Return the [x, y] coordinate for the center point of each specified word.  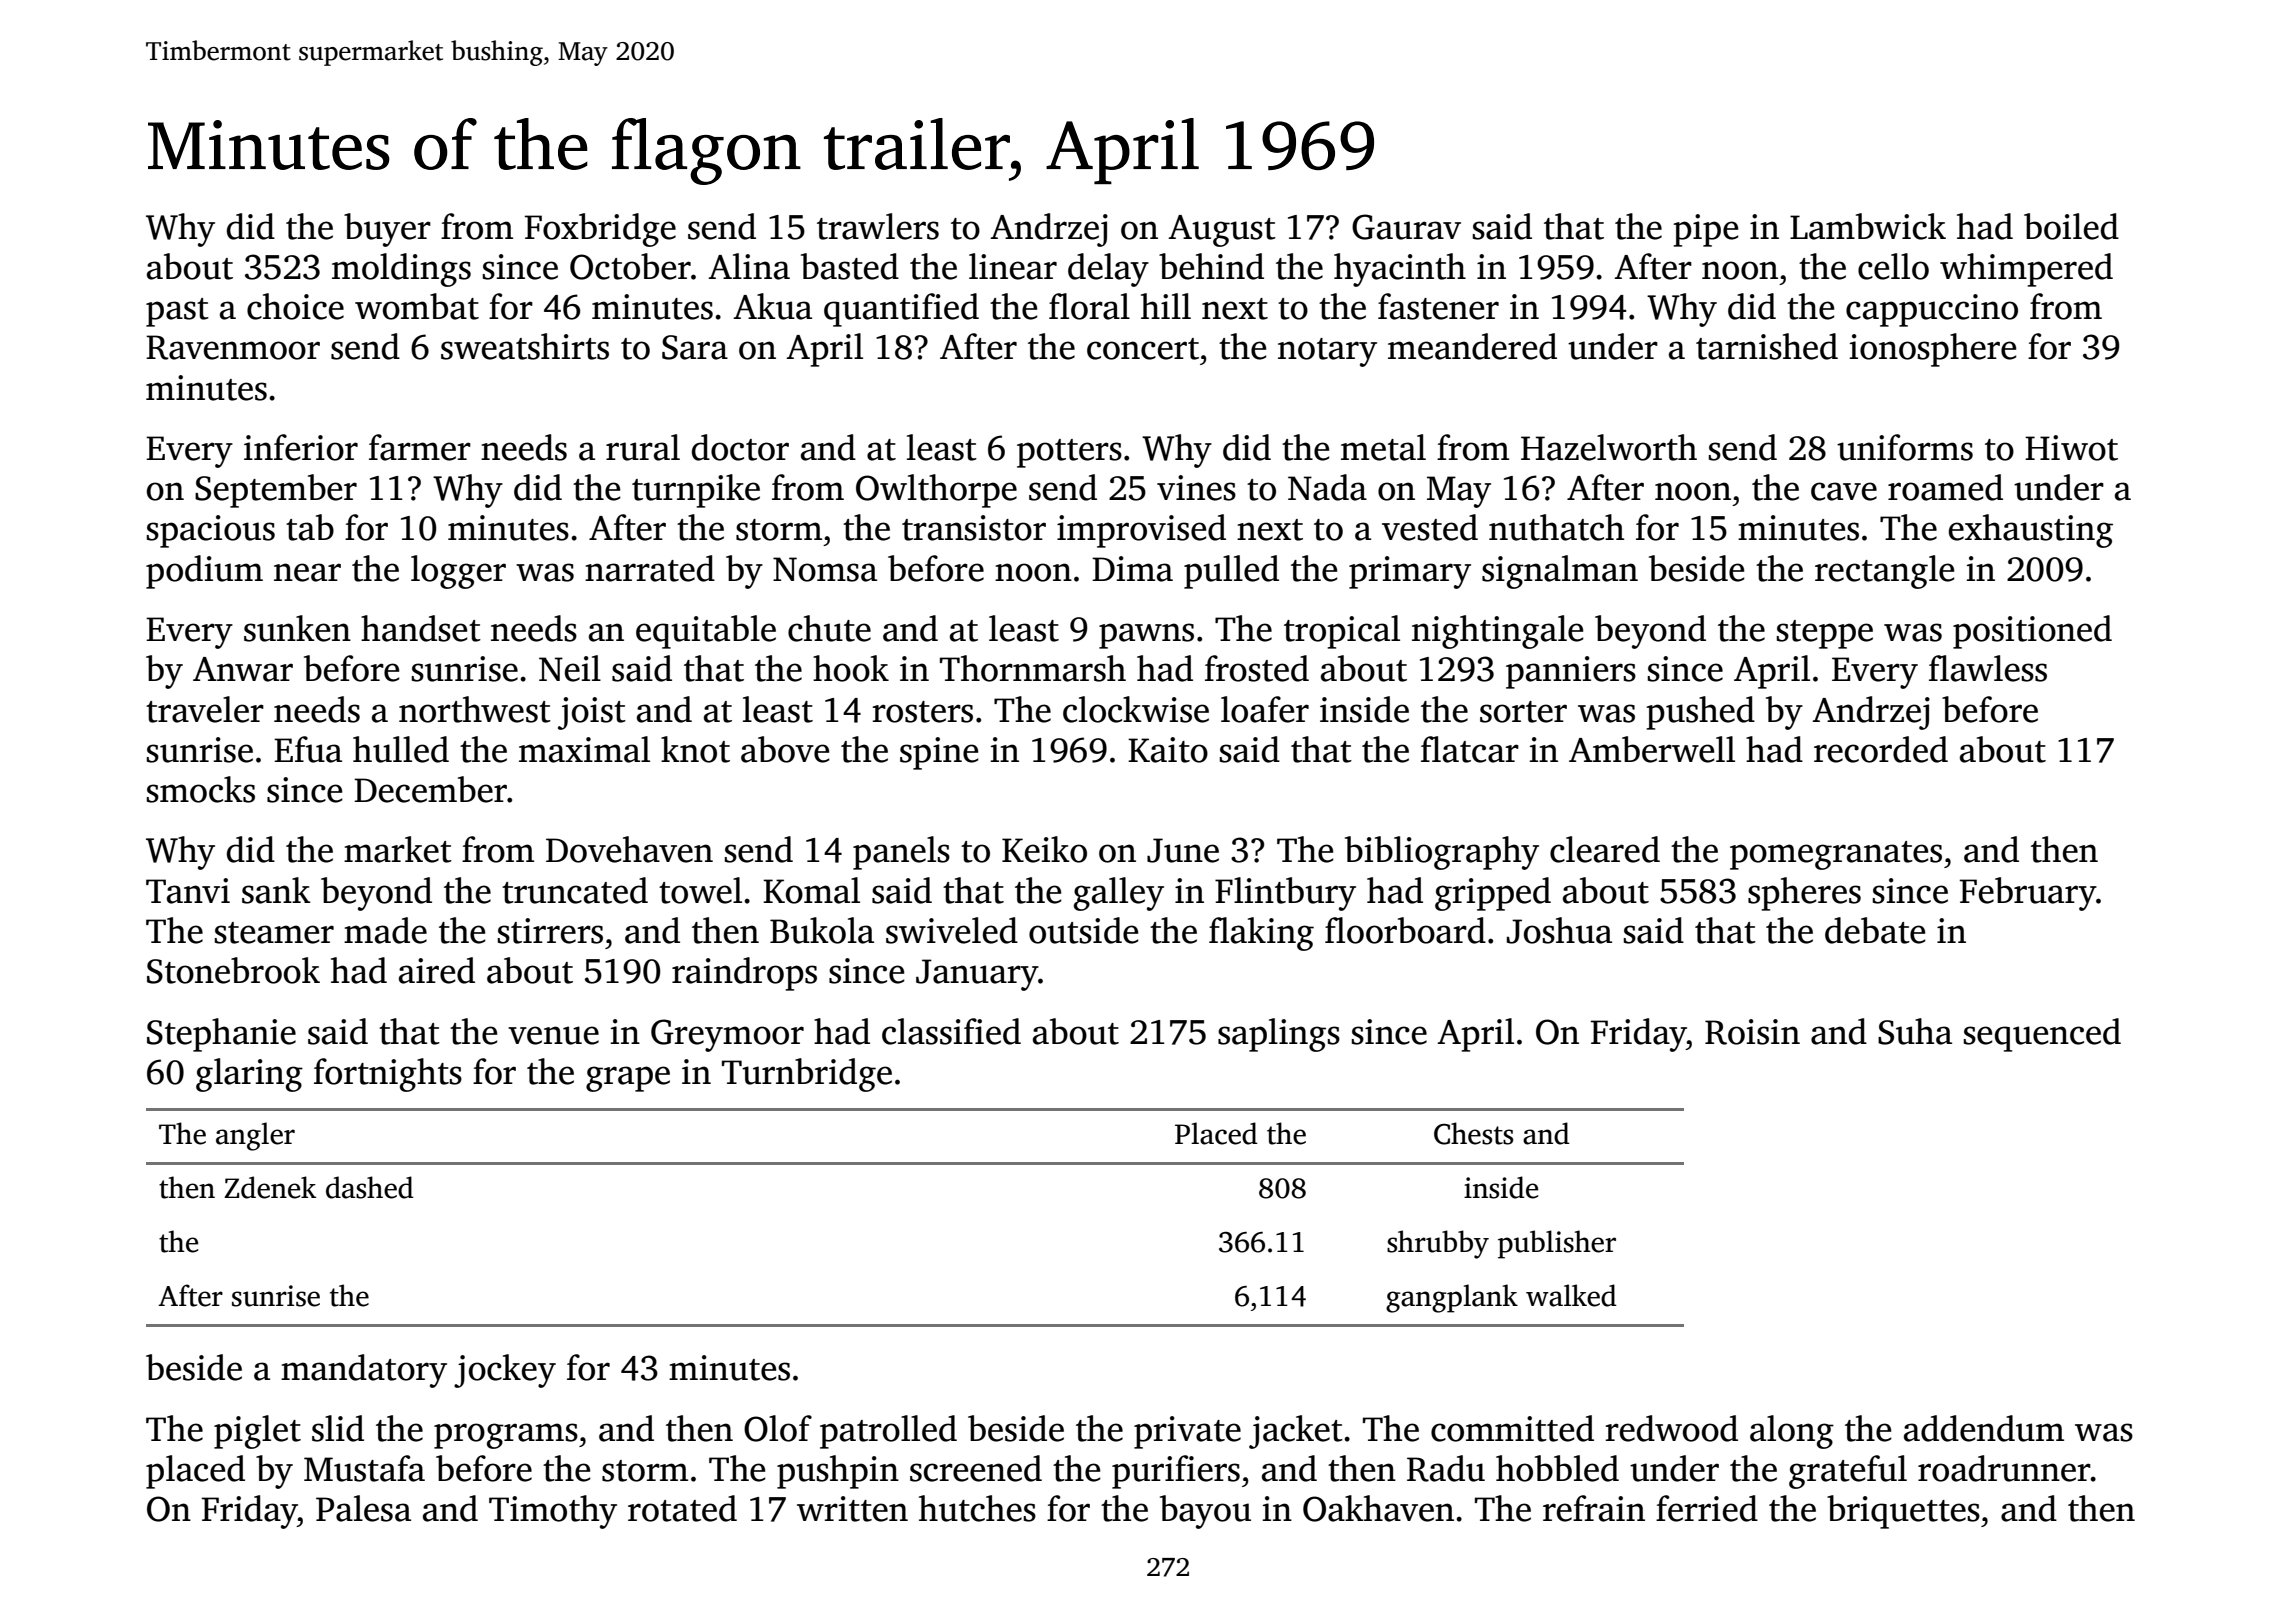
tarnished [1767, 346]
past [177, 312]
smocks [201, 789]
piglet [257, 1432]
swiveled [952, 930]
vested [1430, 527]
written [852, 1509]
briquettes [1903, 1512]
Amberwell [1652, 749]
